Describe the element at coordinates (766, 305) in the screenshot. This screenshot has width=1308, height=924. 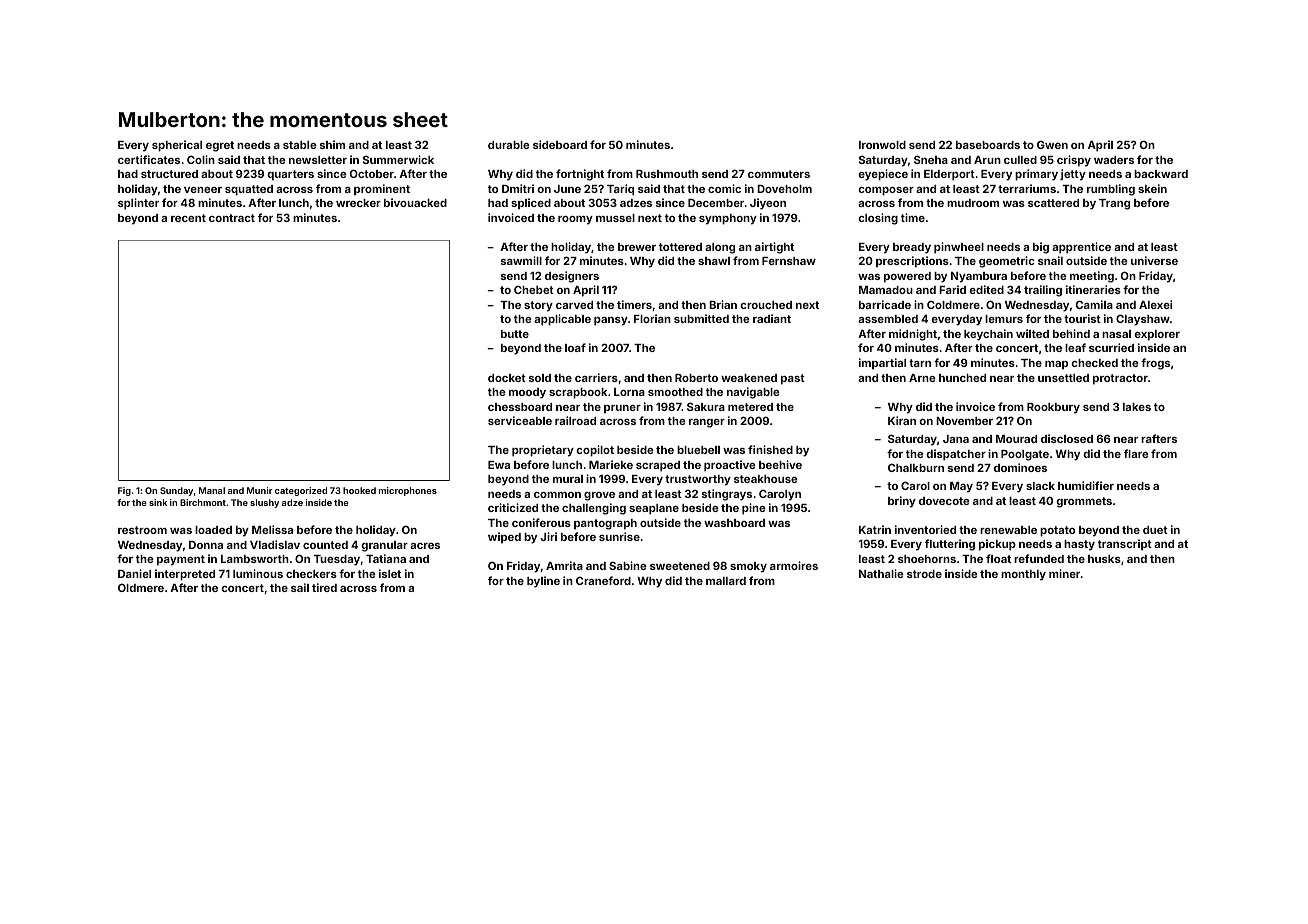
I see `crouched` at that location.
